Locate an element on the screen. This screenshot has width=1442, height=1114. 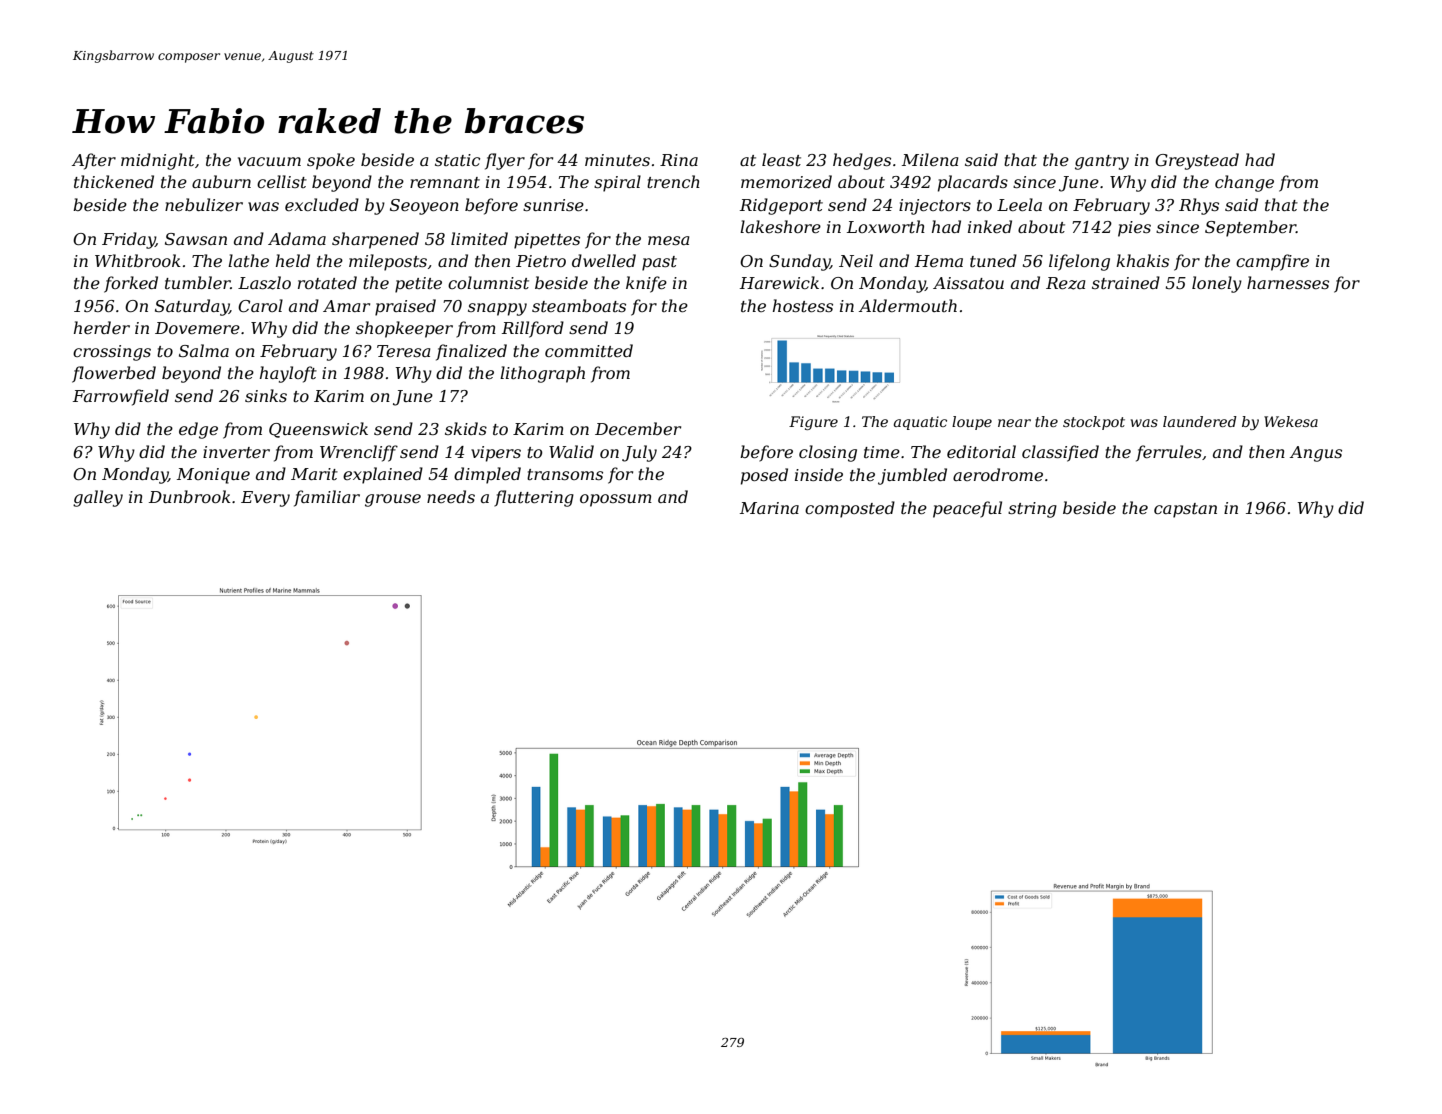
galley is located at coordinates (98, 498).
